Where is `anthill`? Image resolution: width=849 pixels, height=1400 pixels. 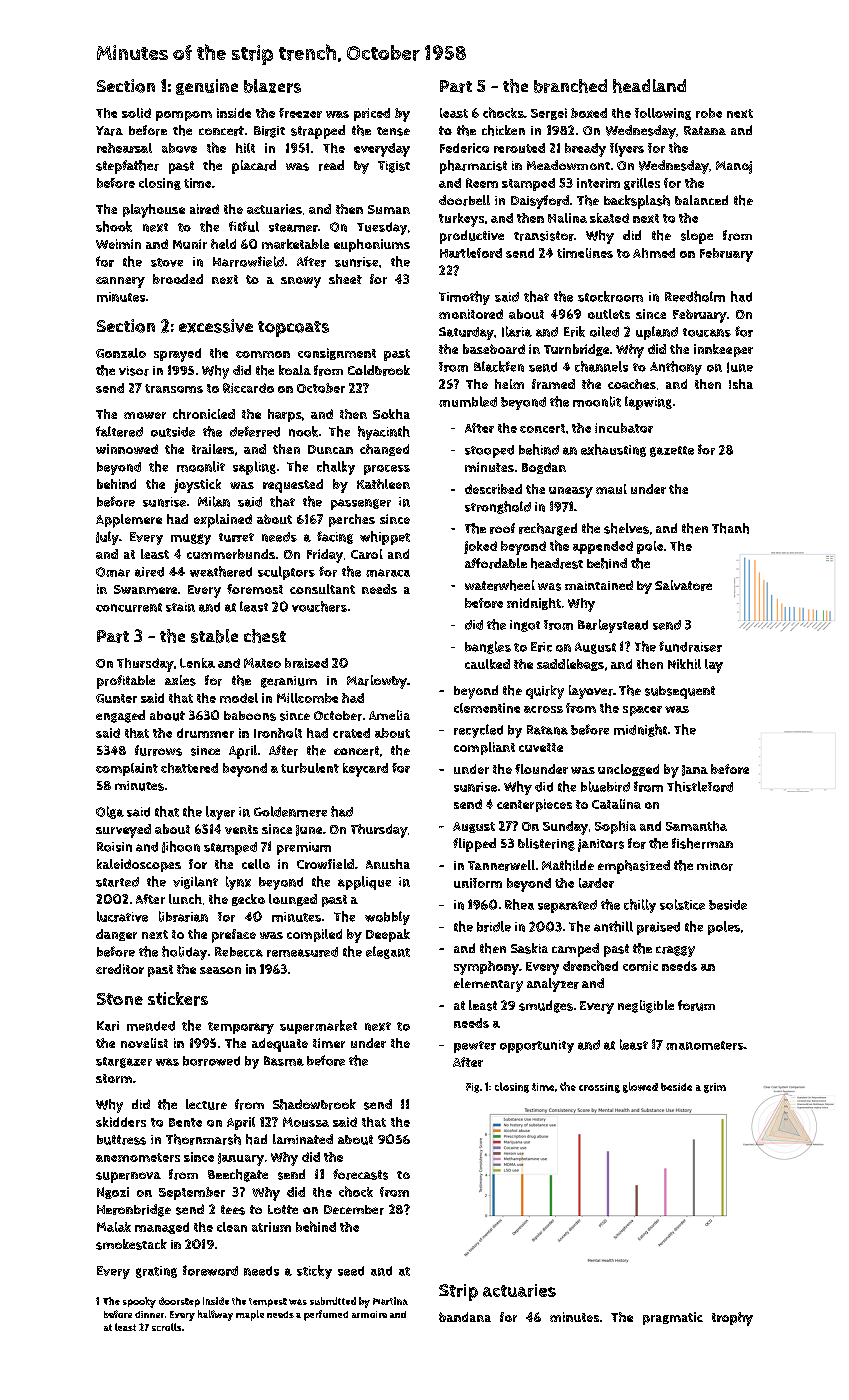
anthill is located at coordinates (613, 926).
